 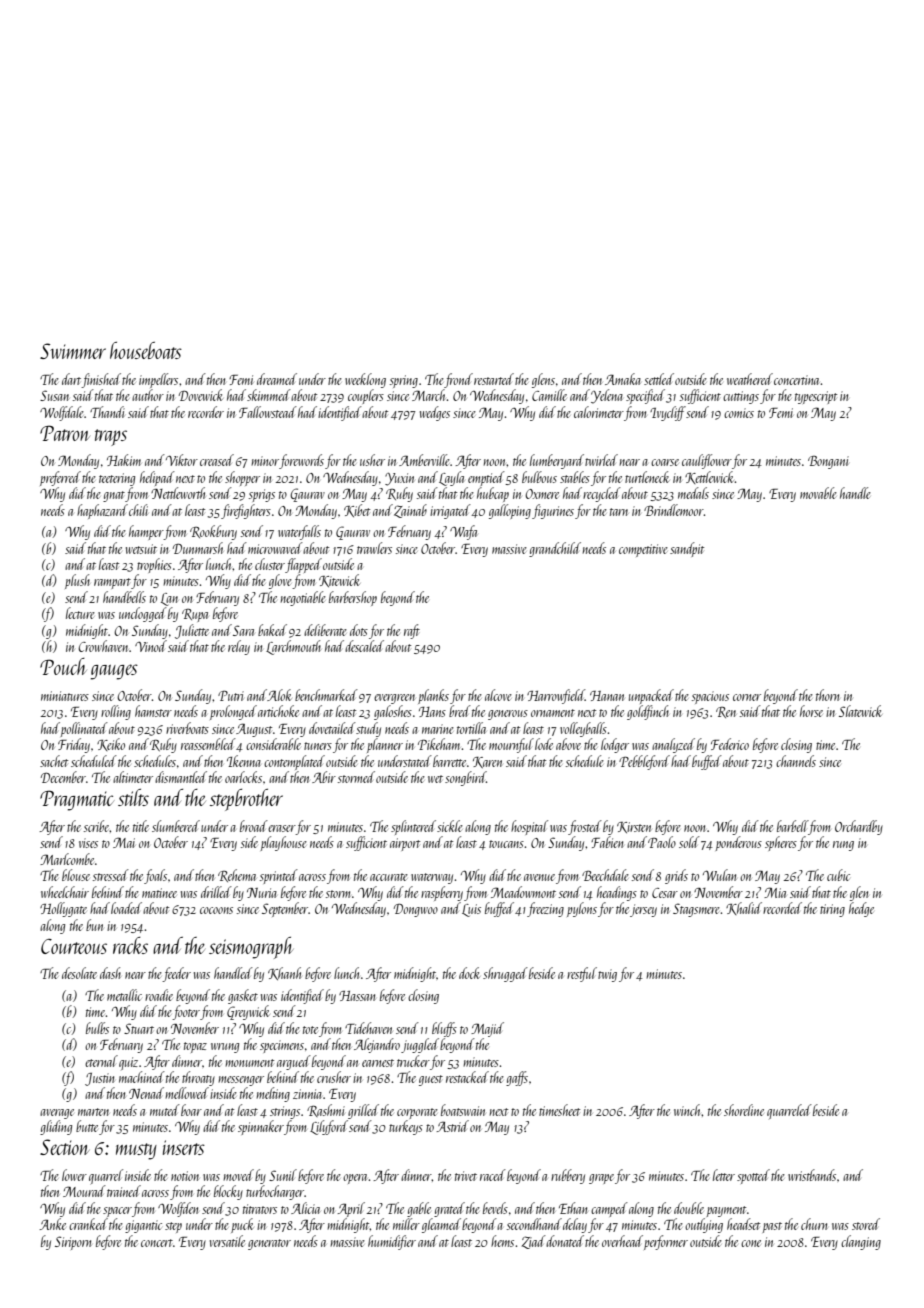 What do you see at coordinates (198, 1078) in the screenshot?
I see `throaty` at bounding box center [198, 1078].
